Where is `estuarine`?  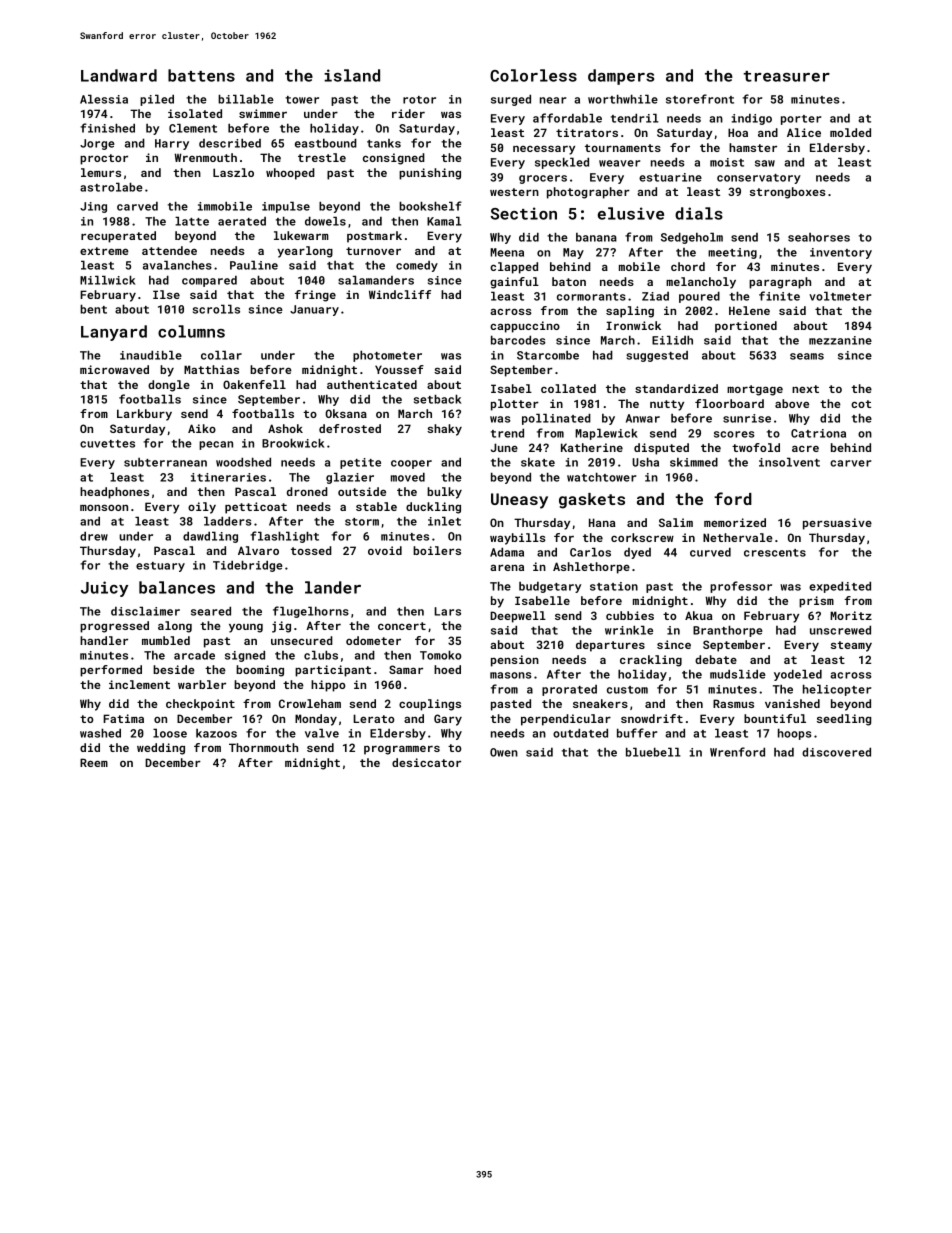
estuarine is located at coordinates (670, 177).
